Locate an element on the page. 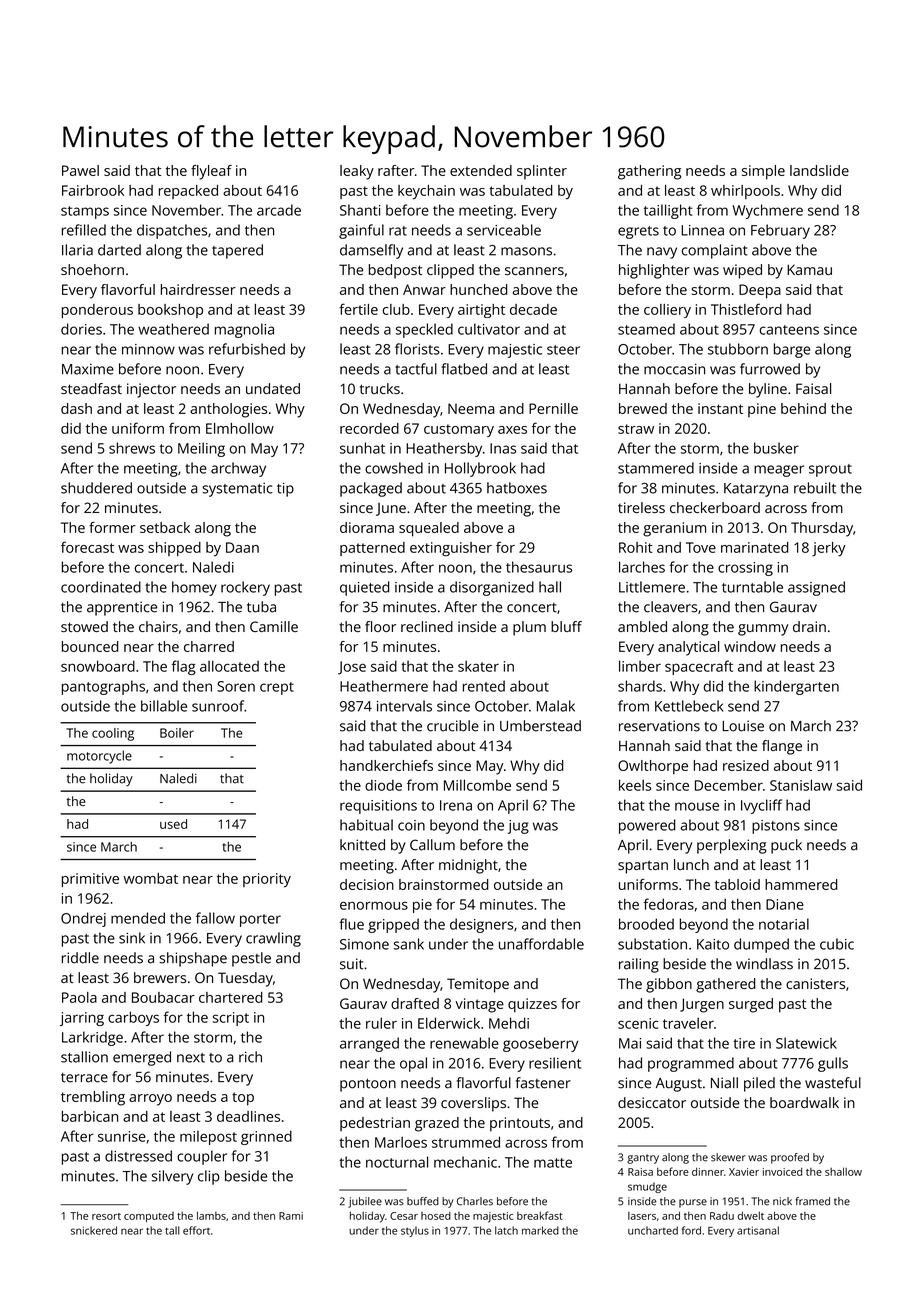 The width and height of the page is (924, 1308). mended is located at coordinates (138, 918).
